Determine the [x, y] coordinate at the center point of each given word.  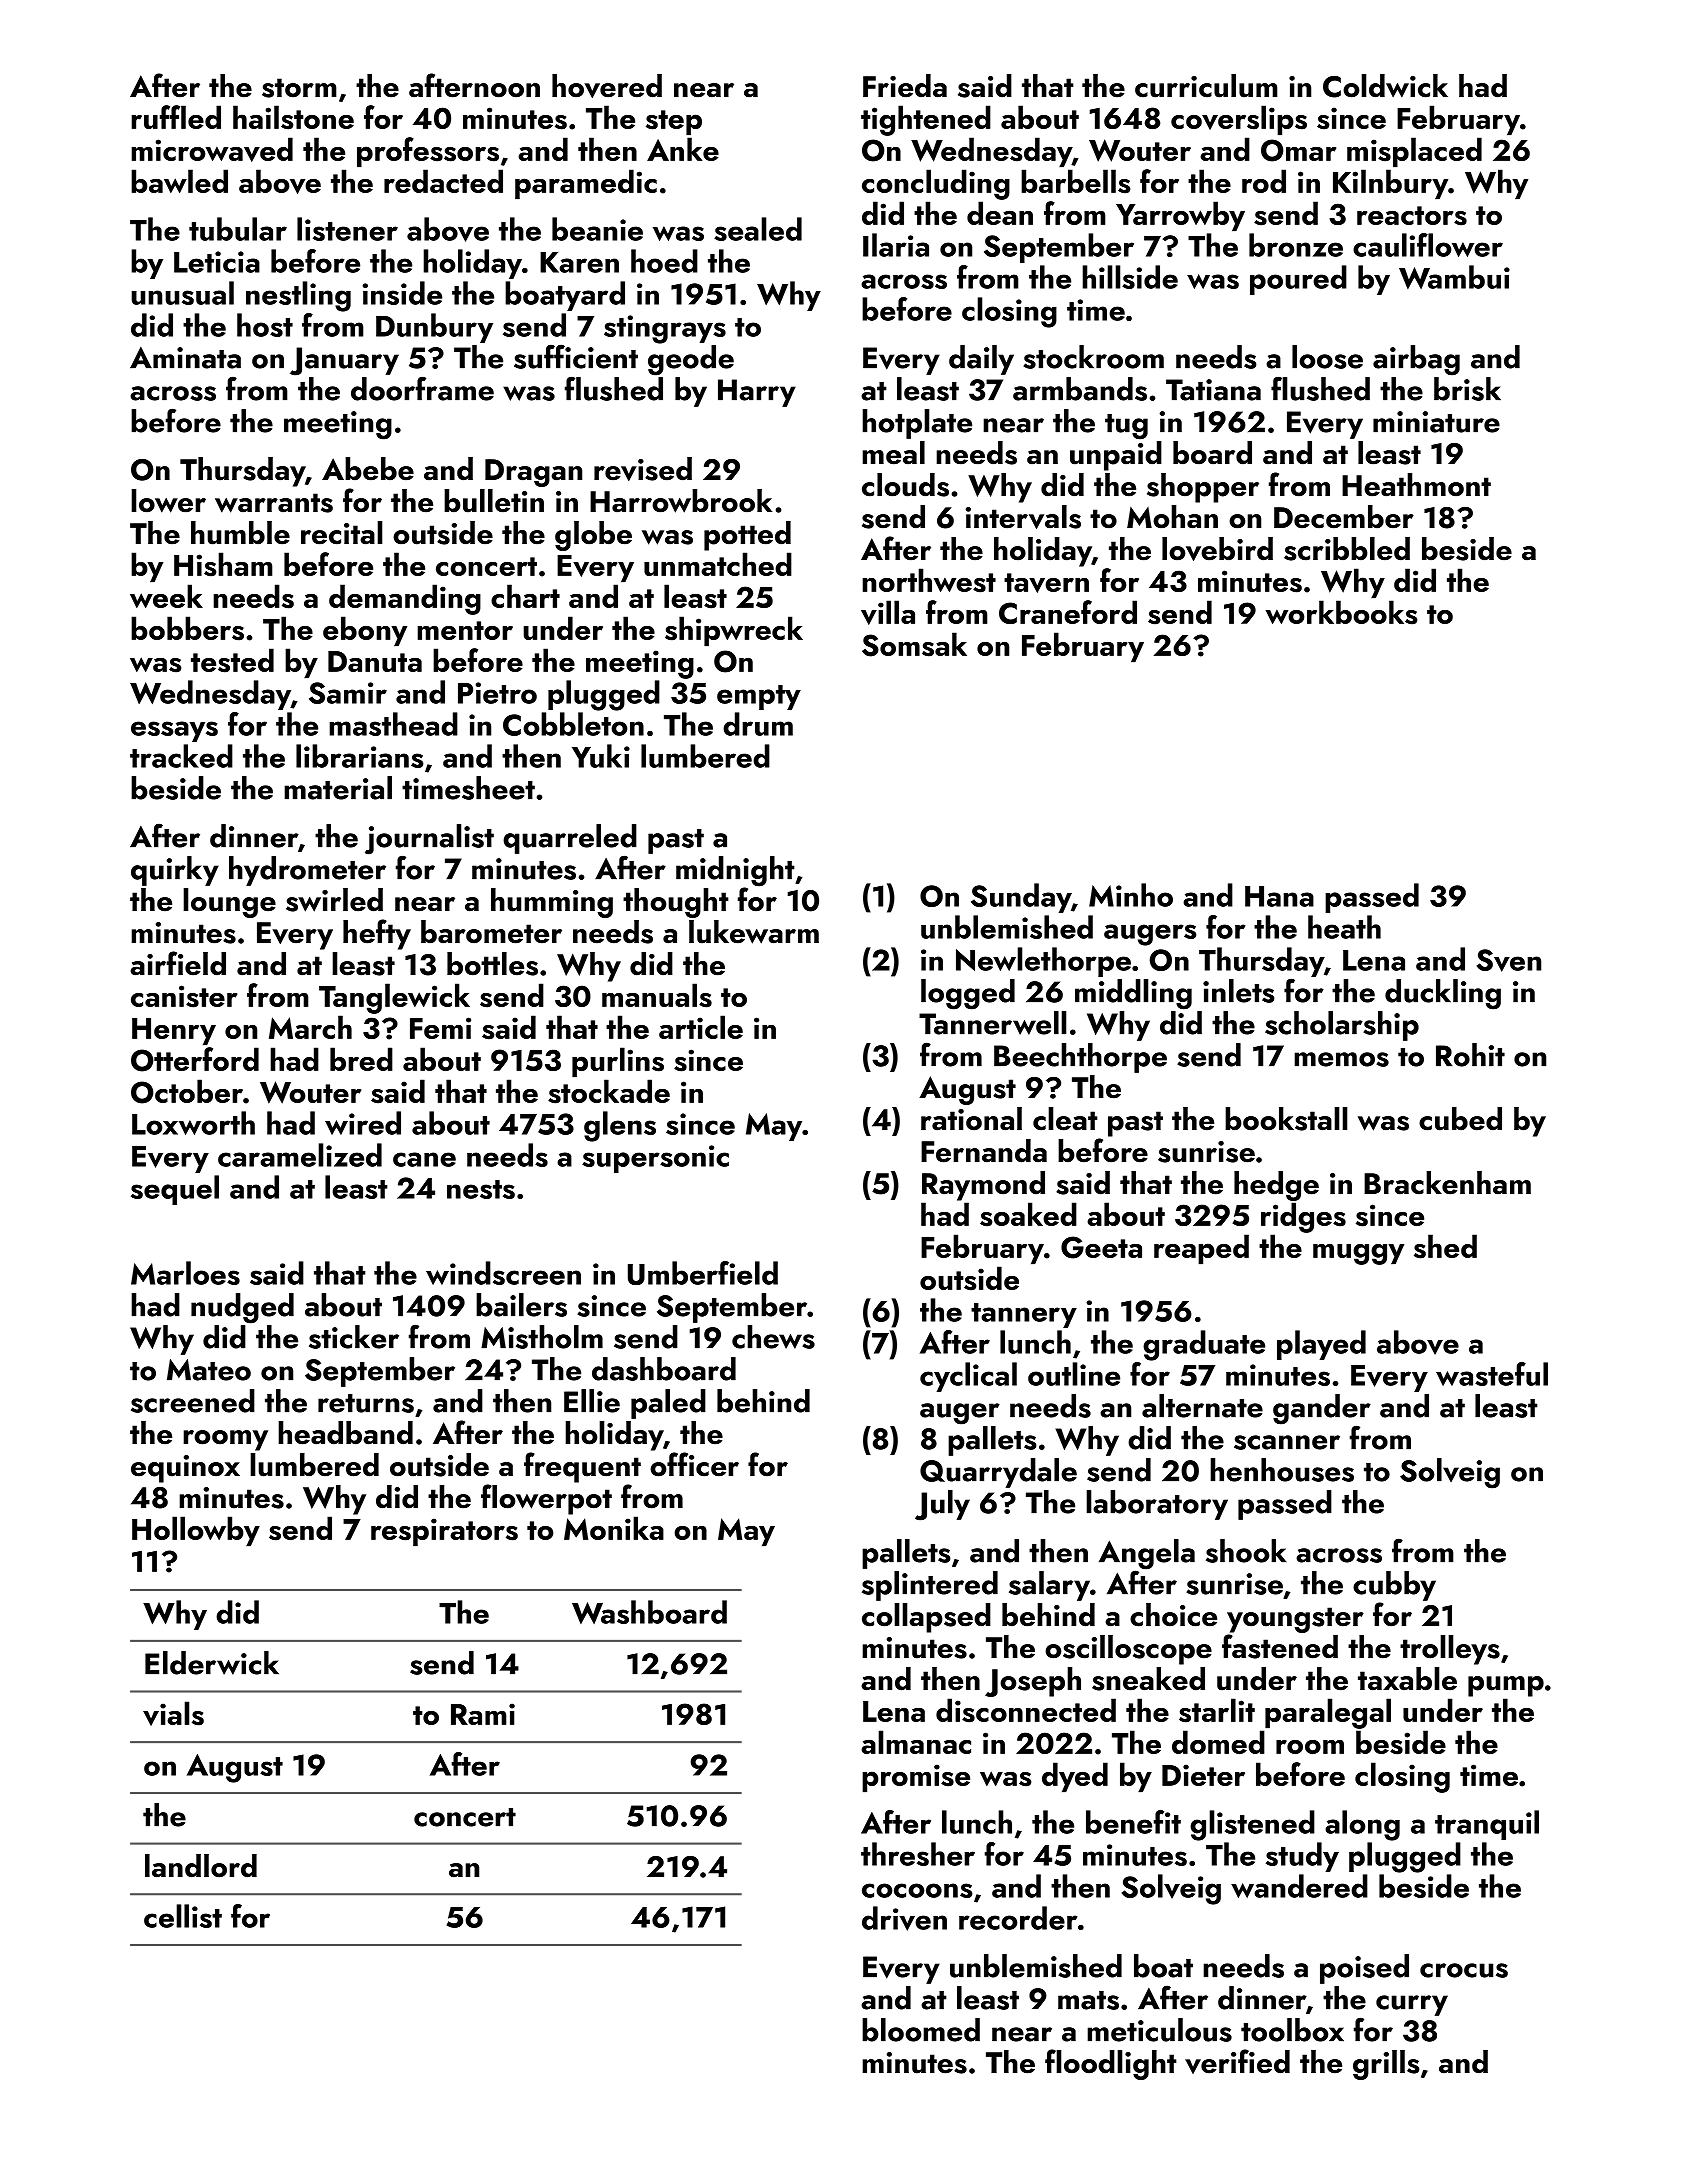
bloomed [921, 2030]
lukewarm [754, 932]
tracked [181, 756]
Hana [1279, 896]
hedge [1276, 1186]
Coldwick [1385, 86]
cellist [183, 1916]
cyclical [968, 1377]
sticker [354, 1337]
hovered [607, 86]
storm [299, 88]
